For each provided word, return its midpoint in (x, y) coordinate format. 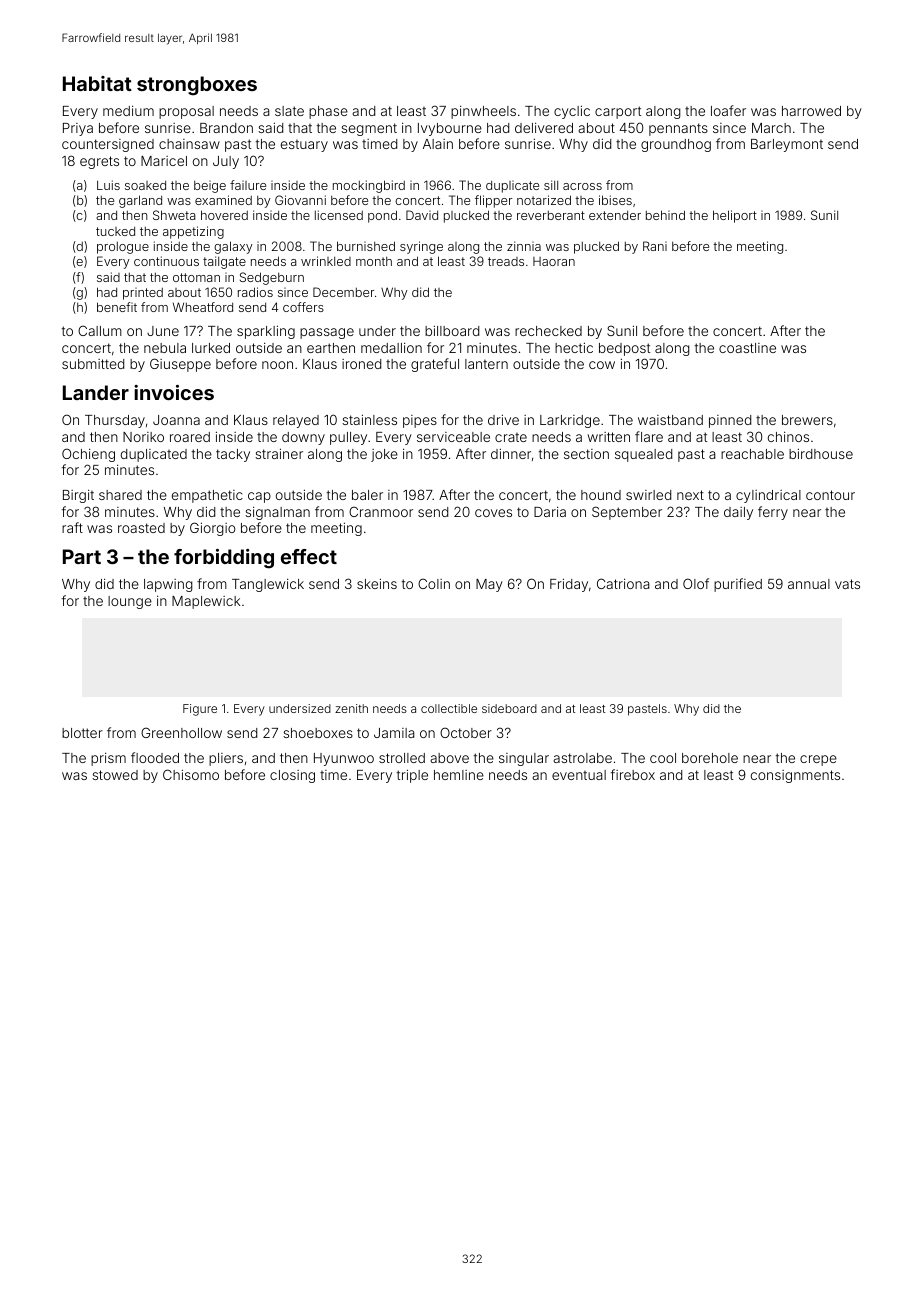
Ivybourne (450, 129)
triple (412, 776)
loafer (728, 110)
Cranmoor (381, 511)
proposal (186, 112)
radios (255, 292)
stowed (115, 775)
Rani (655, 246)
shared (120, 495)
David (422, 215)
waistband (670, 420)
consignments (795, 776)
